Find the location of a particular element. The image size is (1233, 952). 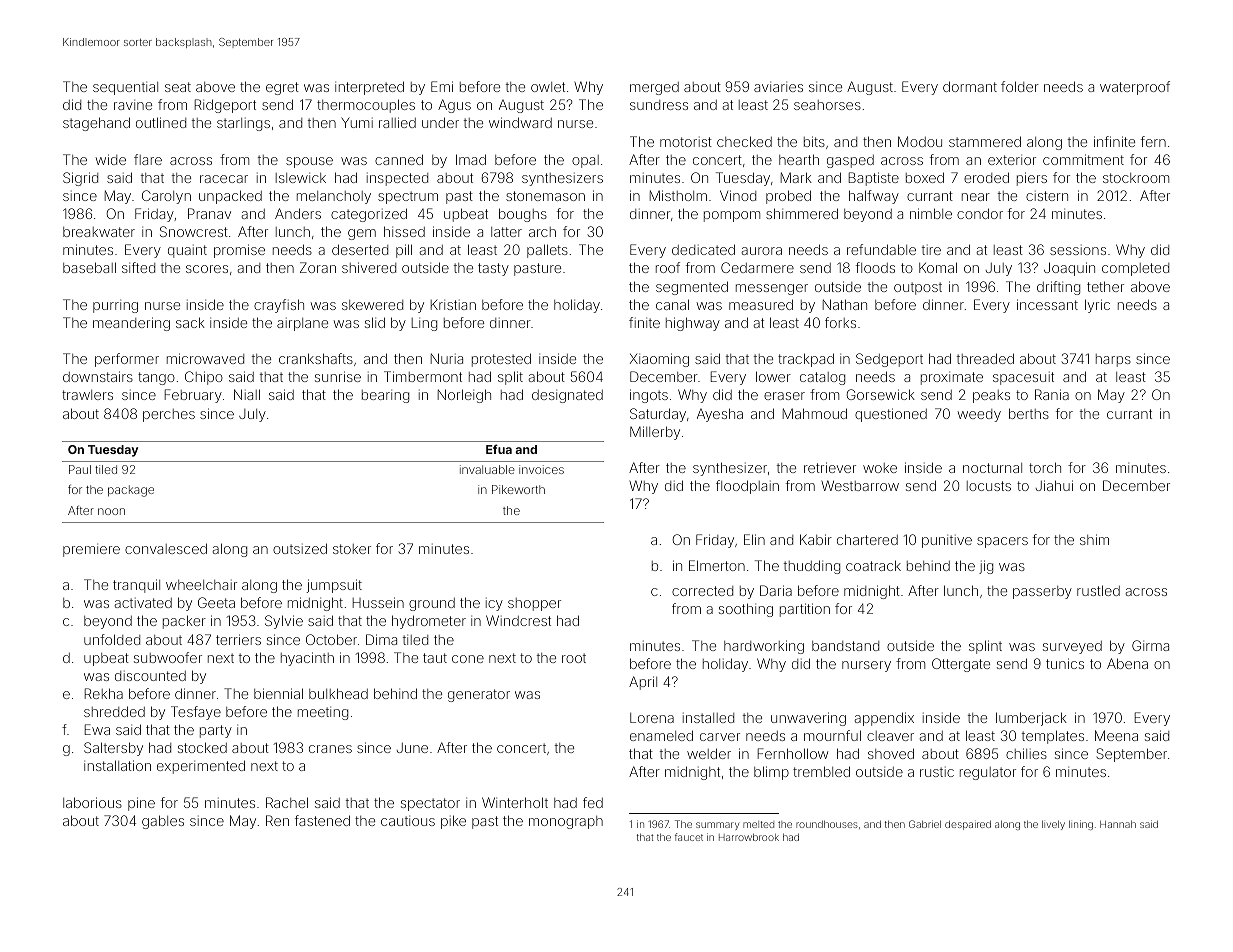

near is located at coordinates (976, 197).
